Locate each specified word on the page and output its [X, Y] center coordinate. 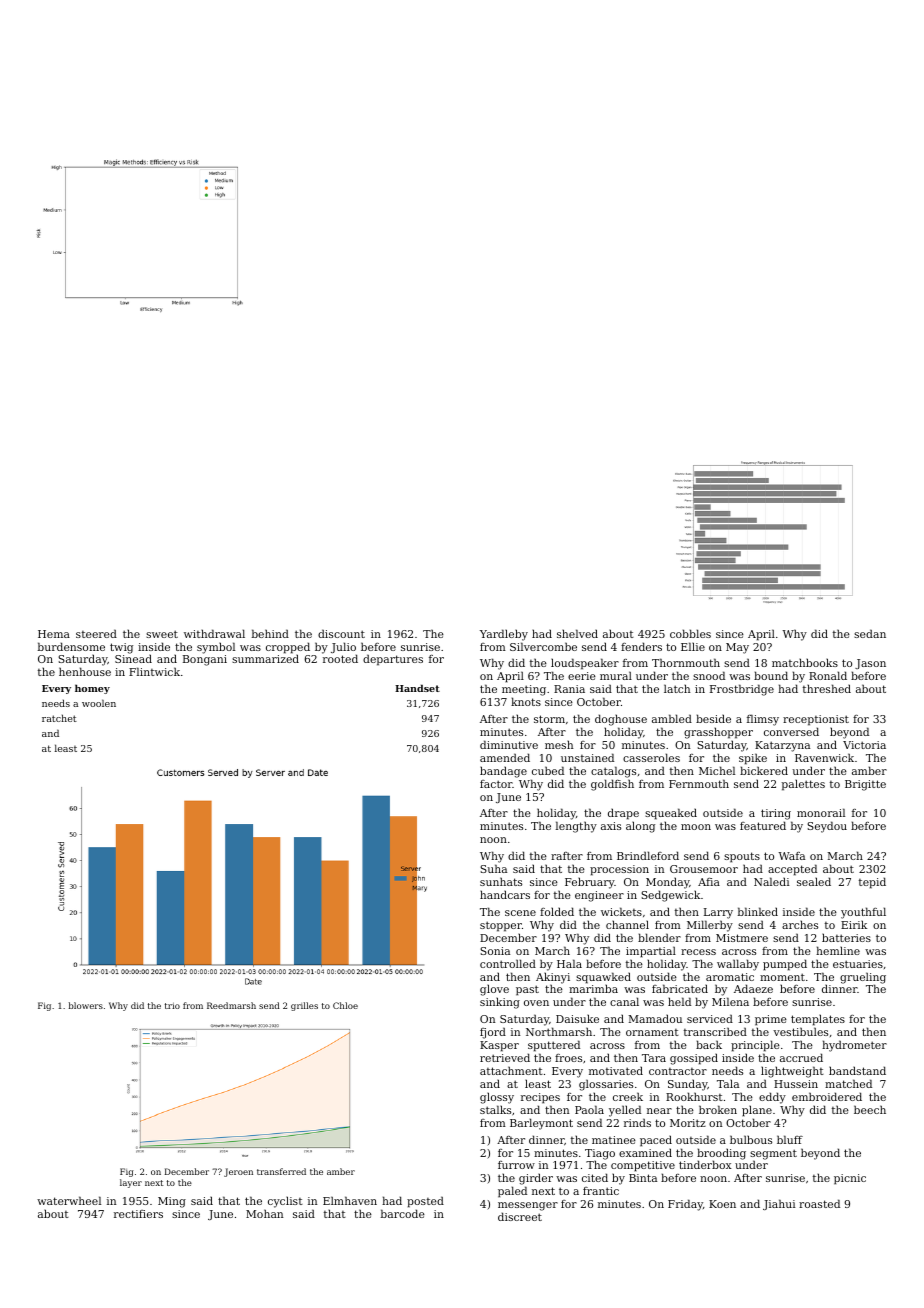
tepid [872, 883]
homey [92, 689]
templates [818, 1020]
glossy [497, 1098]
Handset [417, 688]
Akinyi [553, 978]
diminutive [509, 744]
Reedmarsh [231, 1005]
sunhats [501, 881]
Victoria [864, 745]
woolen [99, 703]
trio [172, 1006]
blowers [86, 1005]
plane [757, 1111]
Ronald [828, 675]
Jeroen [238, 1172]
